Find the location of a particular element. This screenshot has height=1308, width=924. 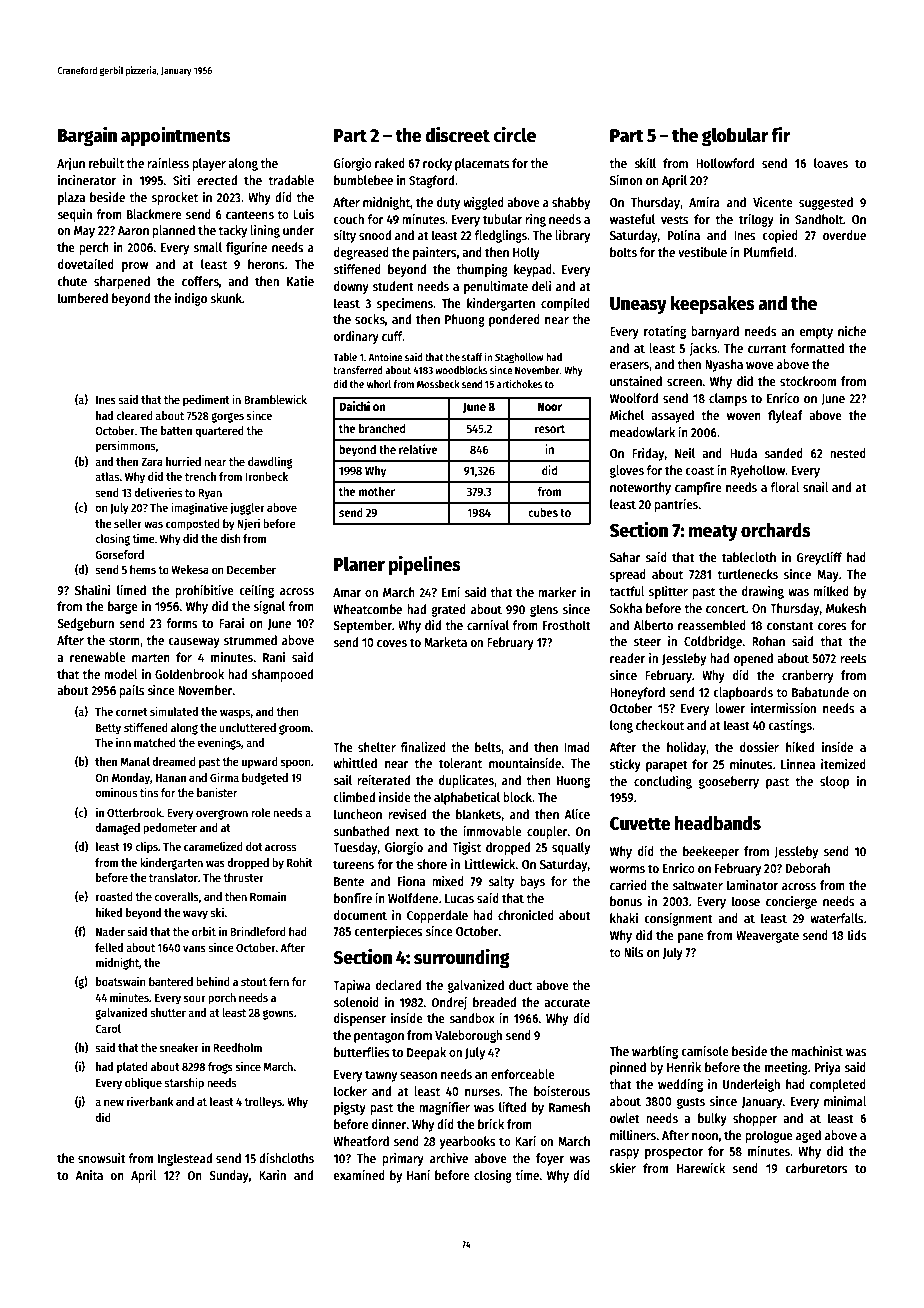

gloves is located at coordinates (627, 471).
